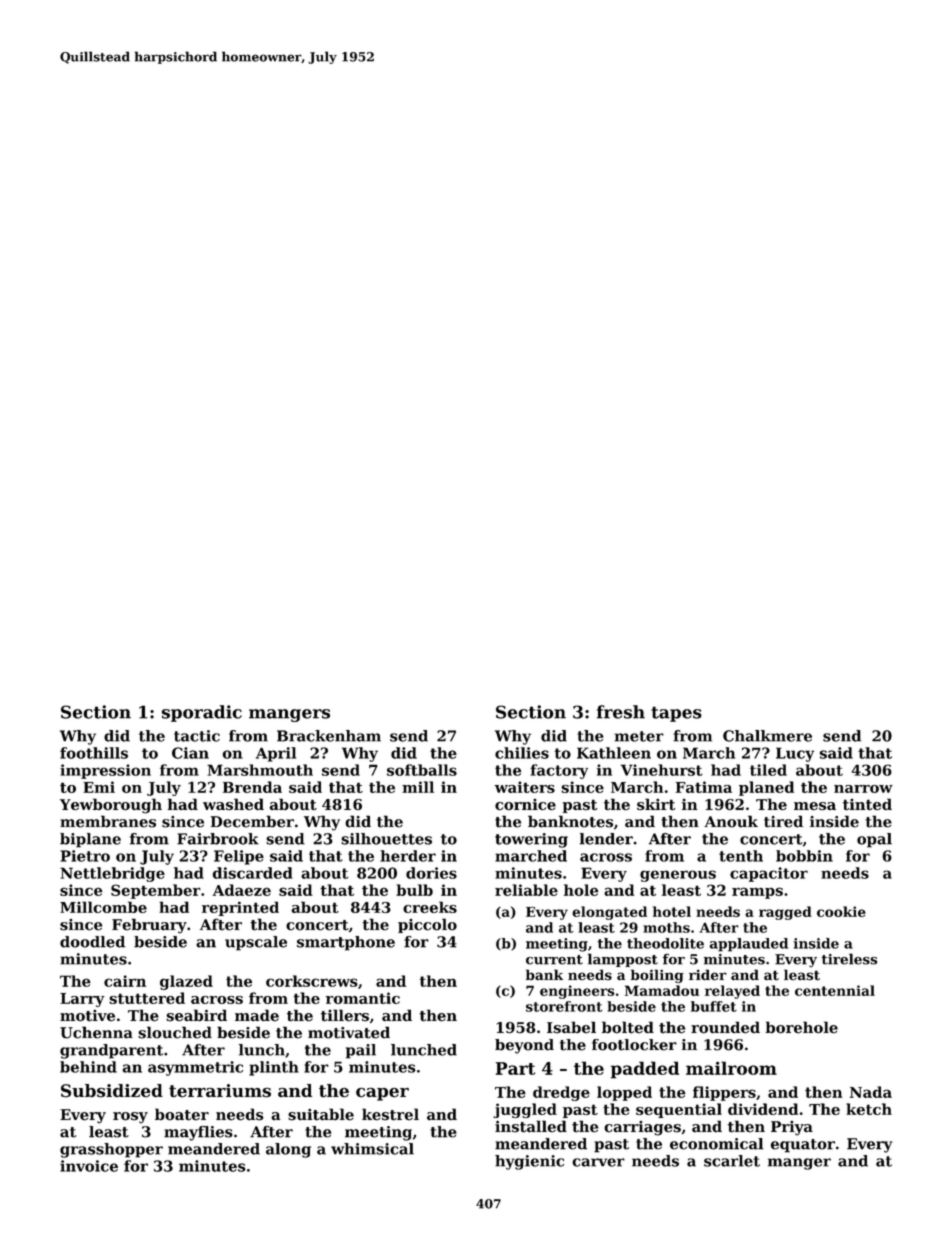 Image resolution: width=952 pixels, height=1233 pixels. I want to click on equator, so click(803, 1146).
